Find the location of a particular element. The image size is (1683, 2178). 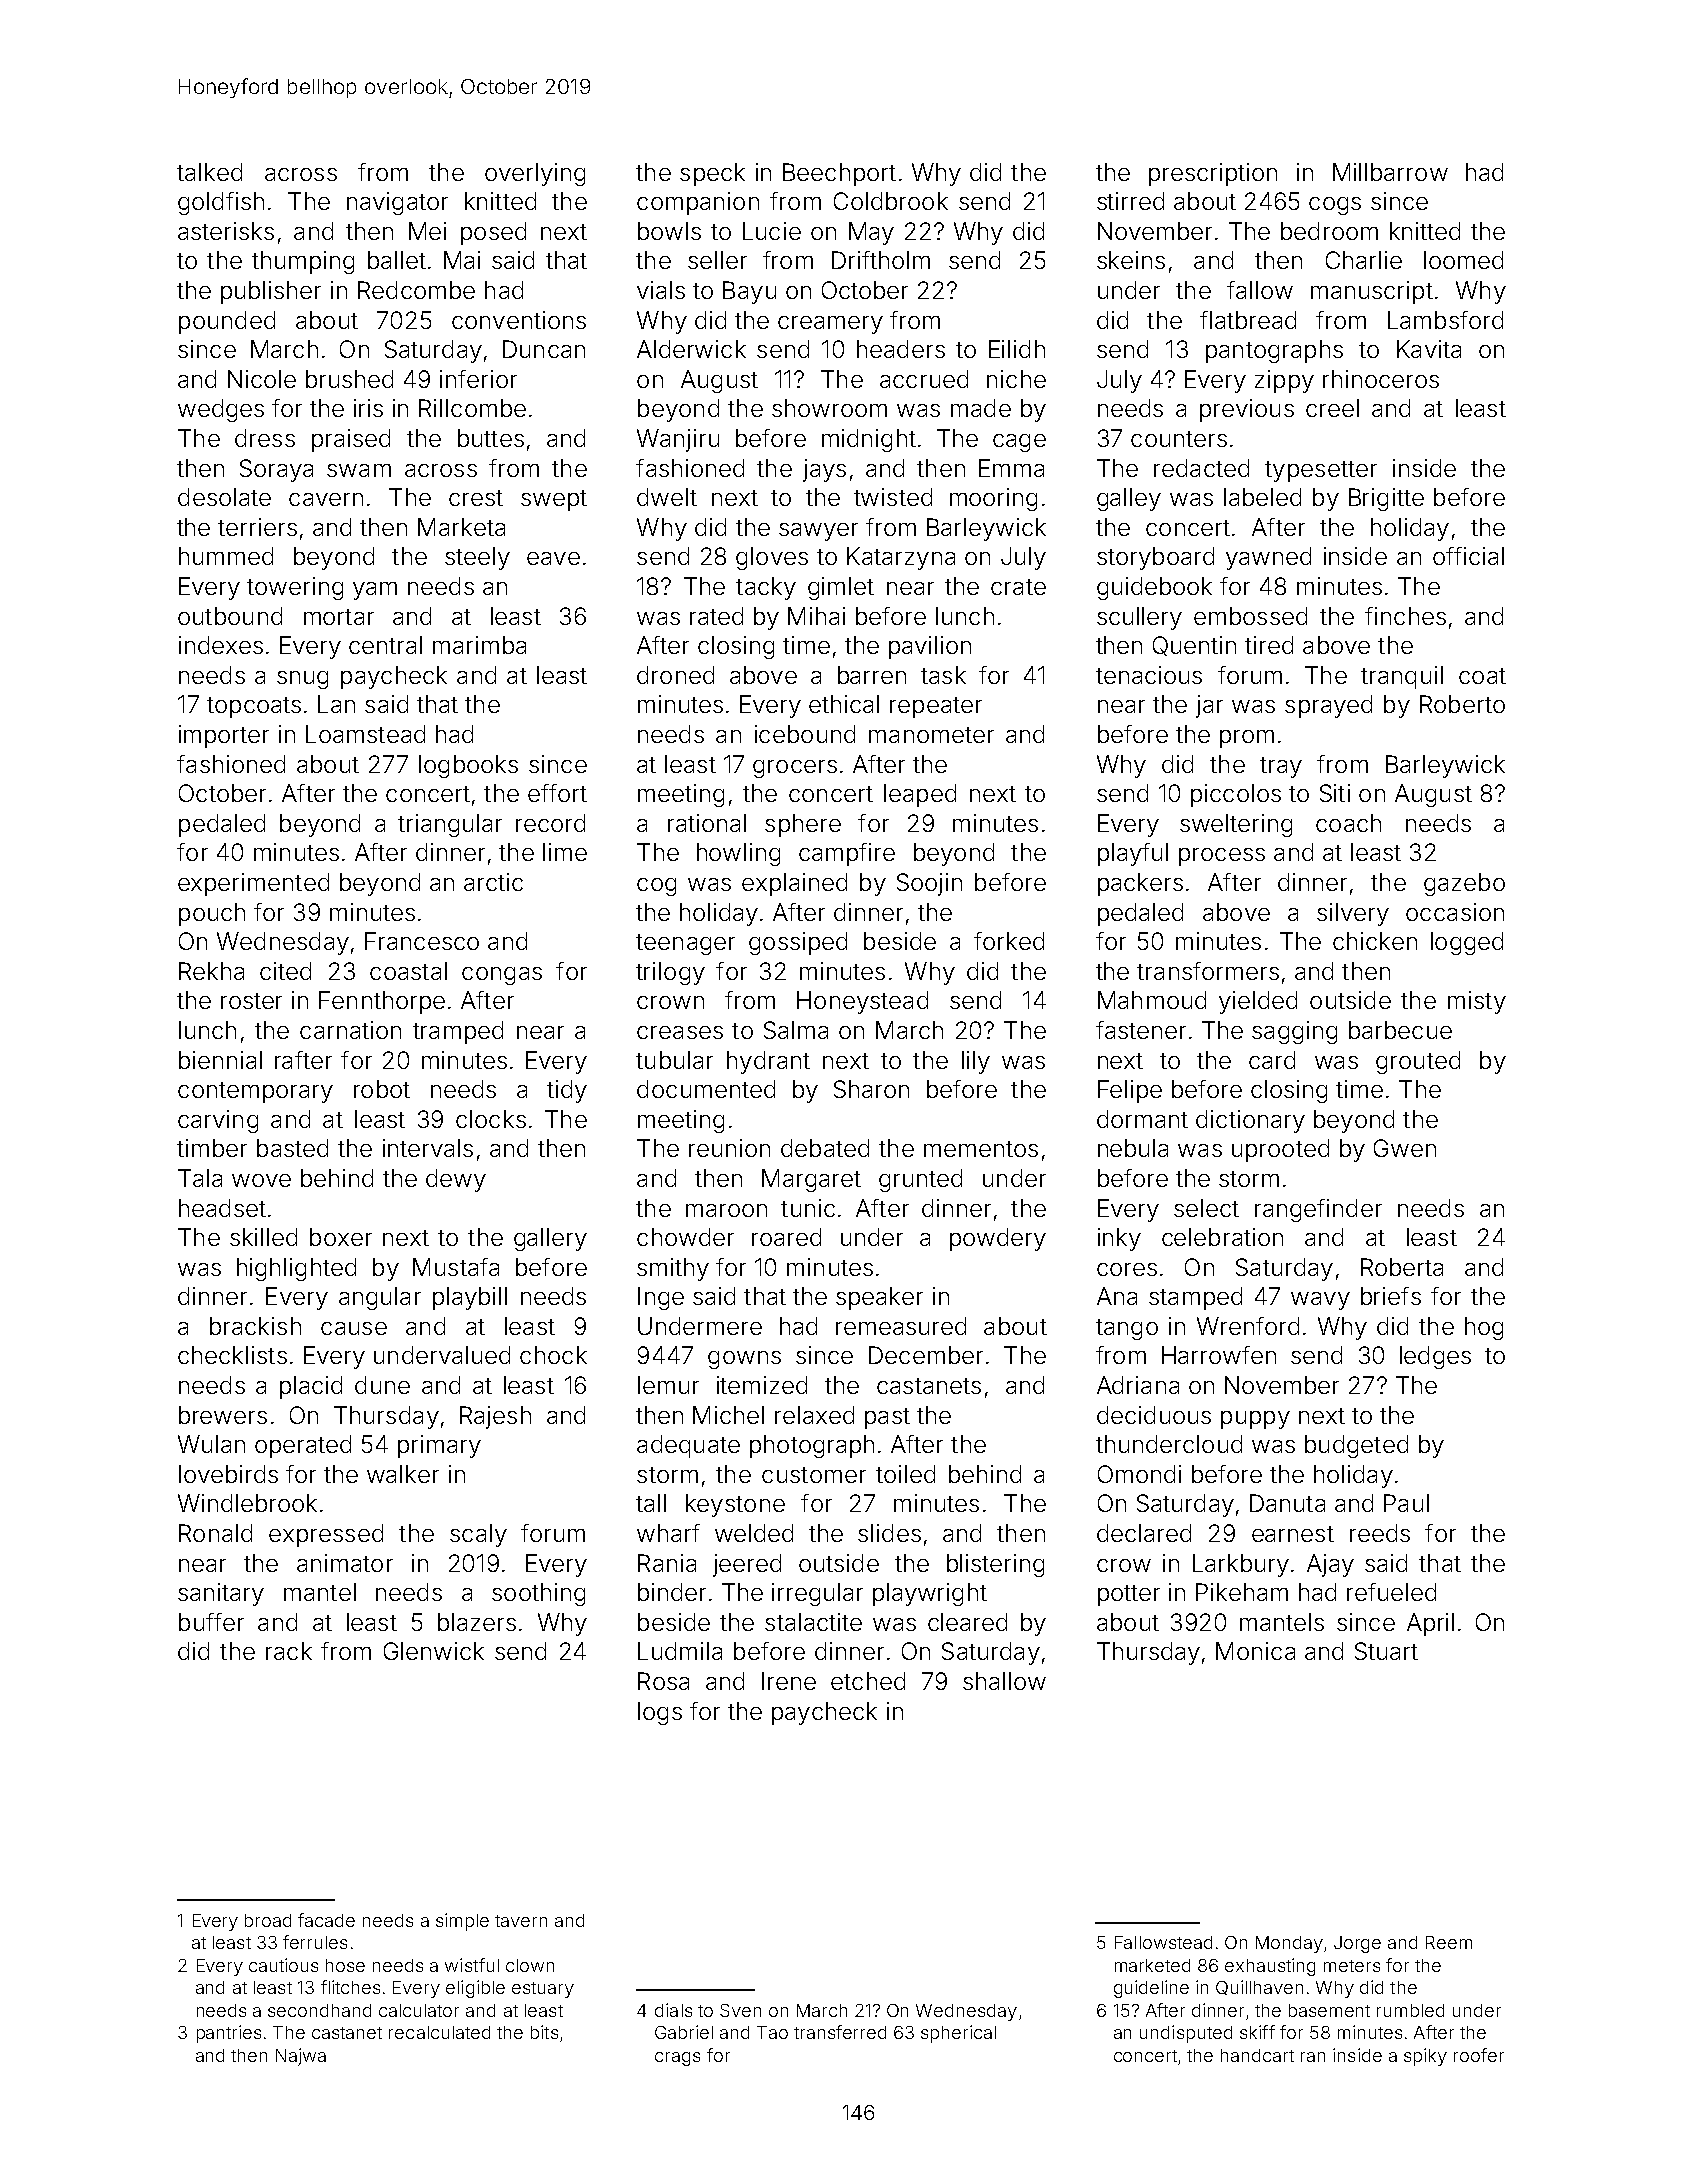

Lucie is located at coordinates (772, 231).
